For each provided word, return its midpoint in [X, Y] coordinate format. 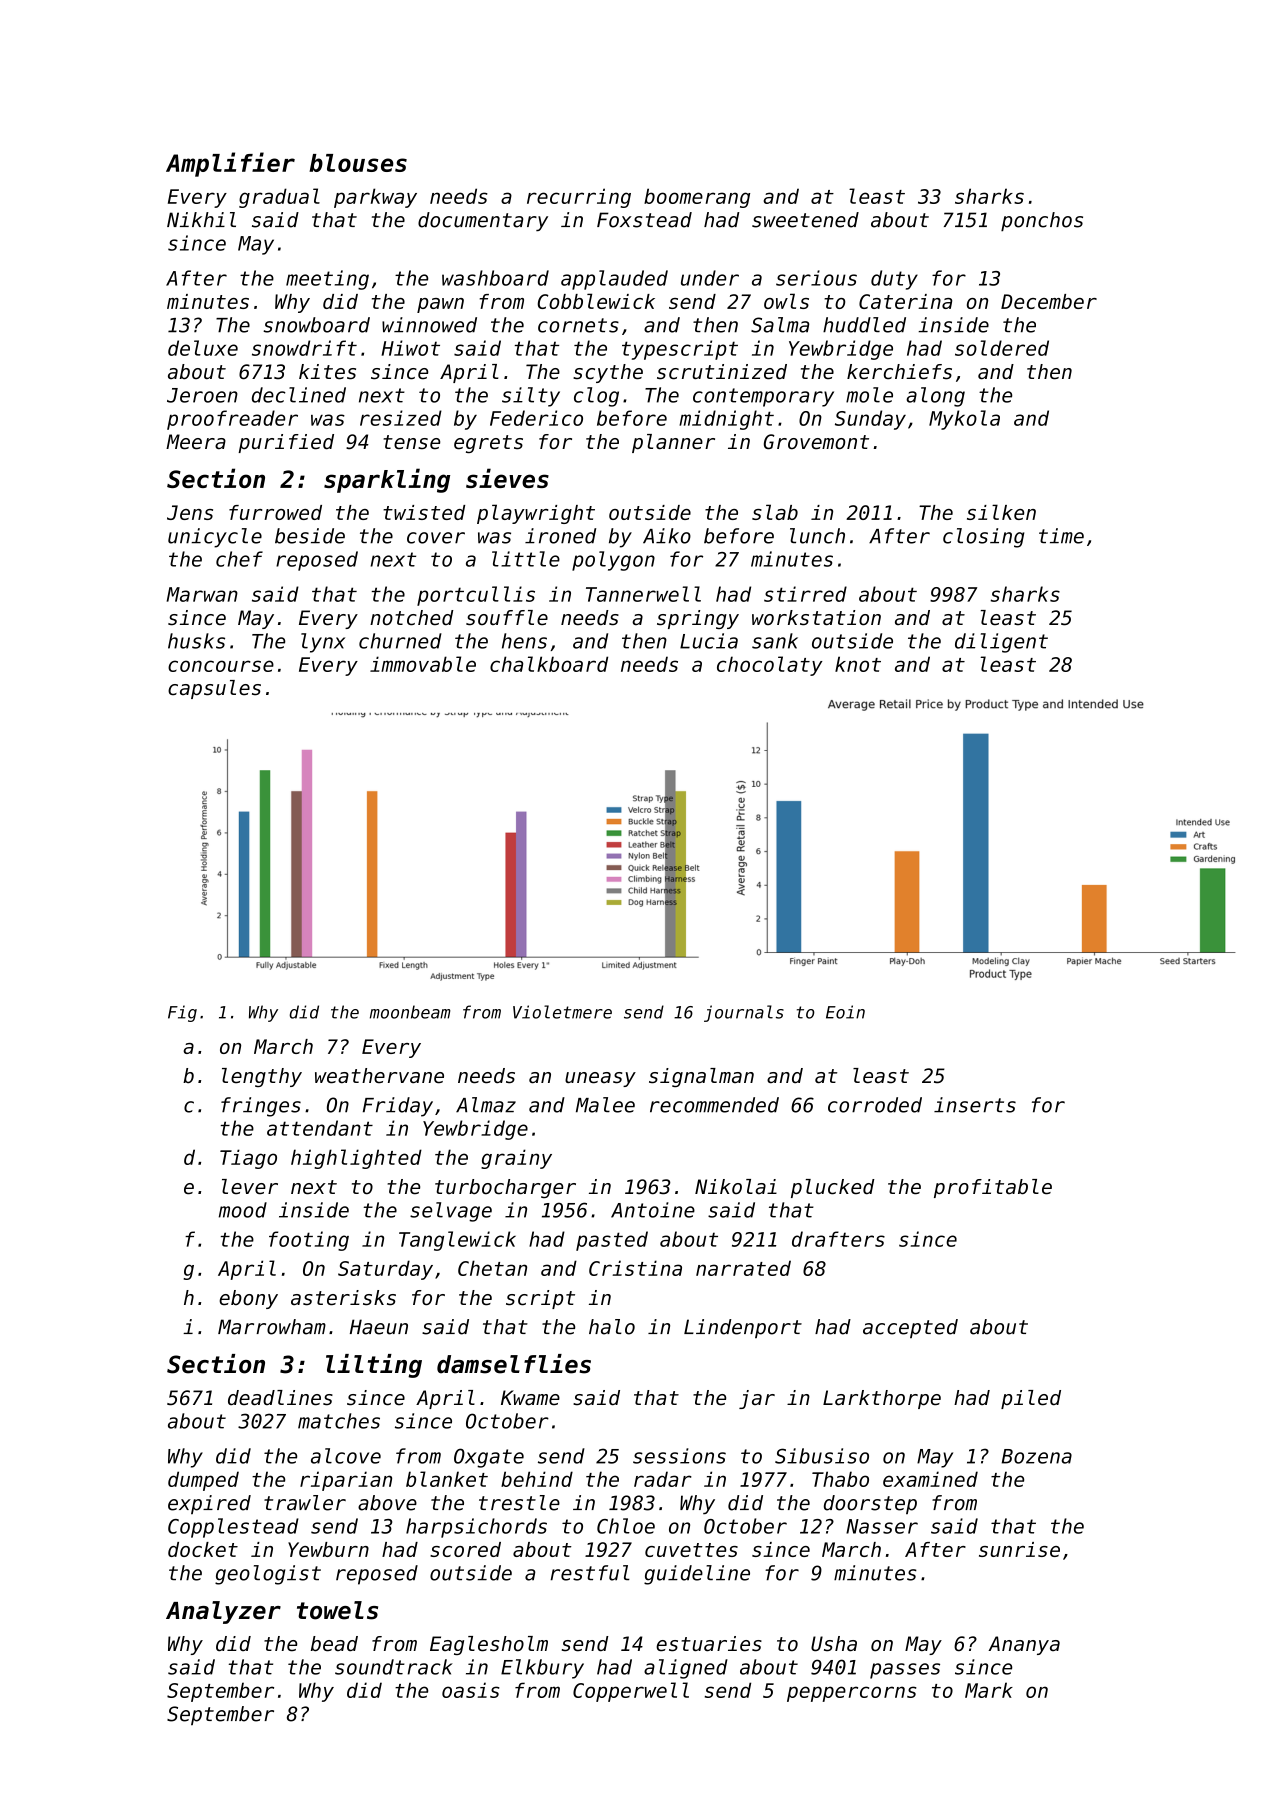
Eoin [845, 1012]
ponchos [1042, 221]
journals [744, 1013]
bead [334, 1644]
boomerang [697, 198]
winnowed [429, 325]
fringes [261, 1107]
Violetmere [562, 1012]
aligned [686, 1669]
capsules [214, 689]
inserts [975, 1105]
